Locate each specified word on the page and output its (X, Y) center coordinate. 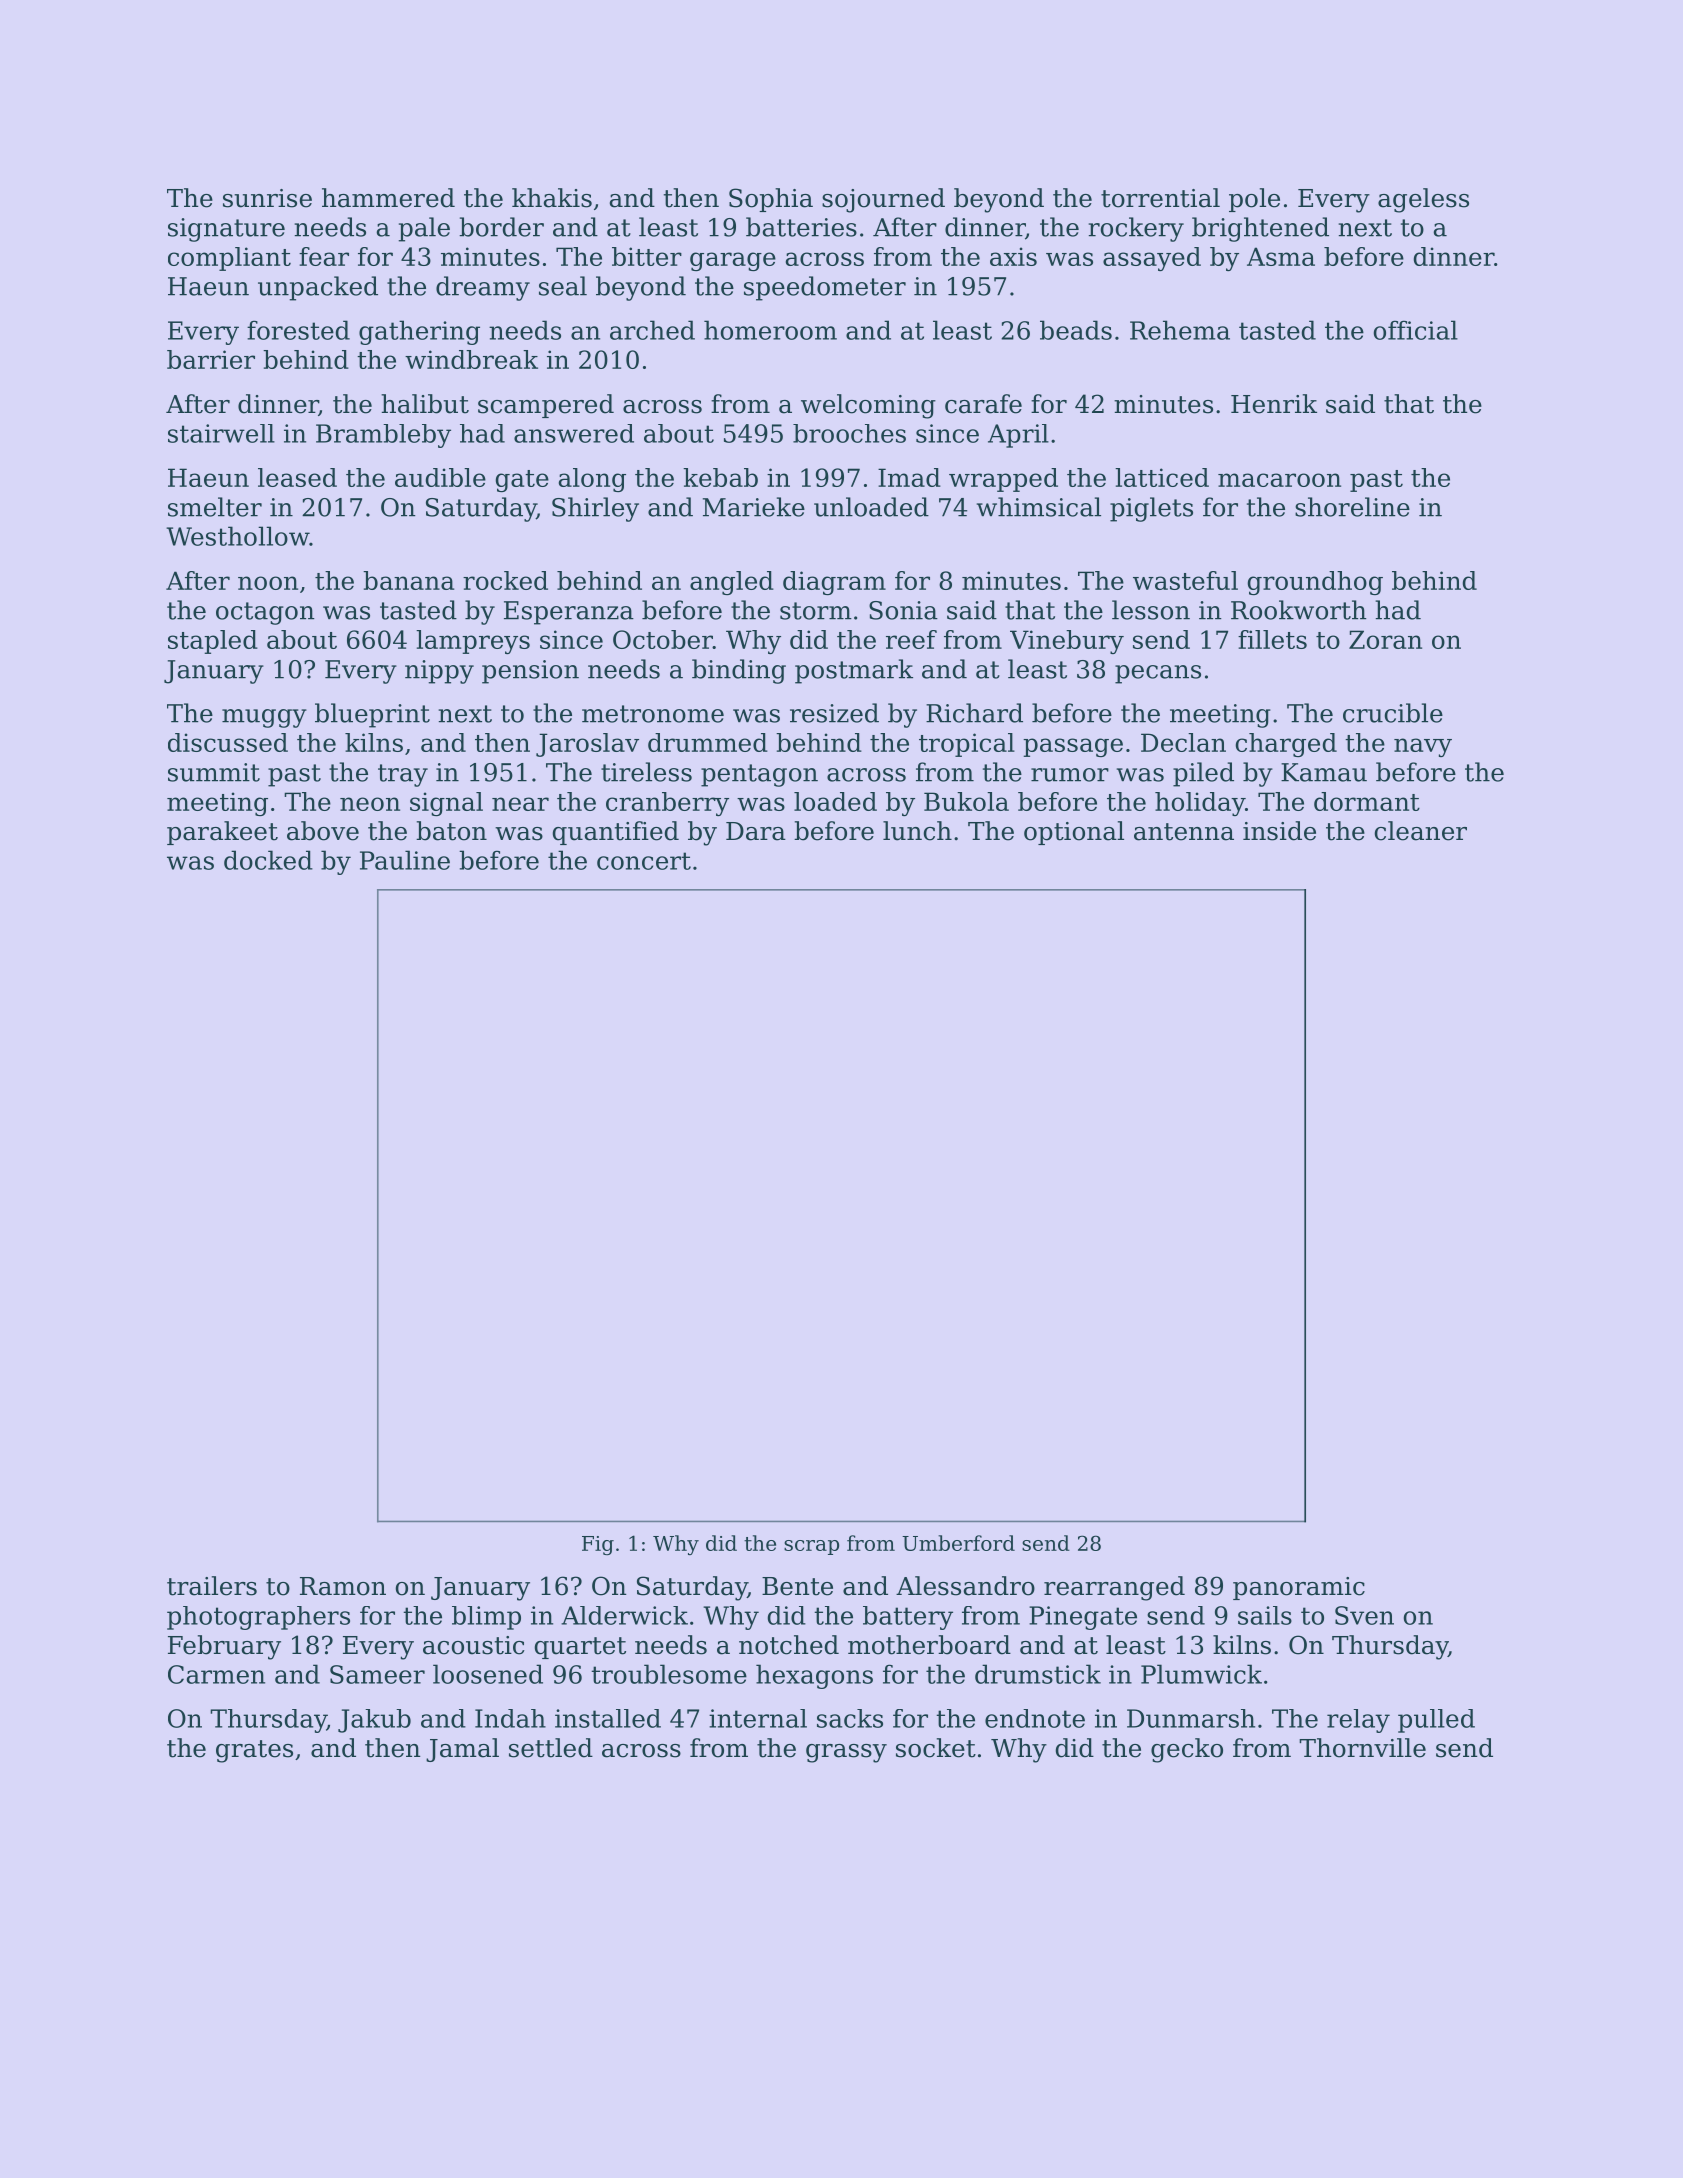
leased (297, 477)
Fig (598, 1545)
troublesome (669, 1674)
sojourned (883, 200)
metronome (653, 714)
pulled (1436, 1721)
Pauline (405, 860)
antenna (1184, 832)
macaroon (1279, 480)
